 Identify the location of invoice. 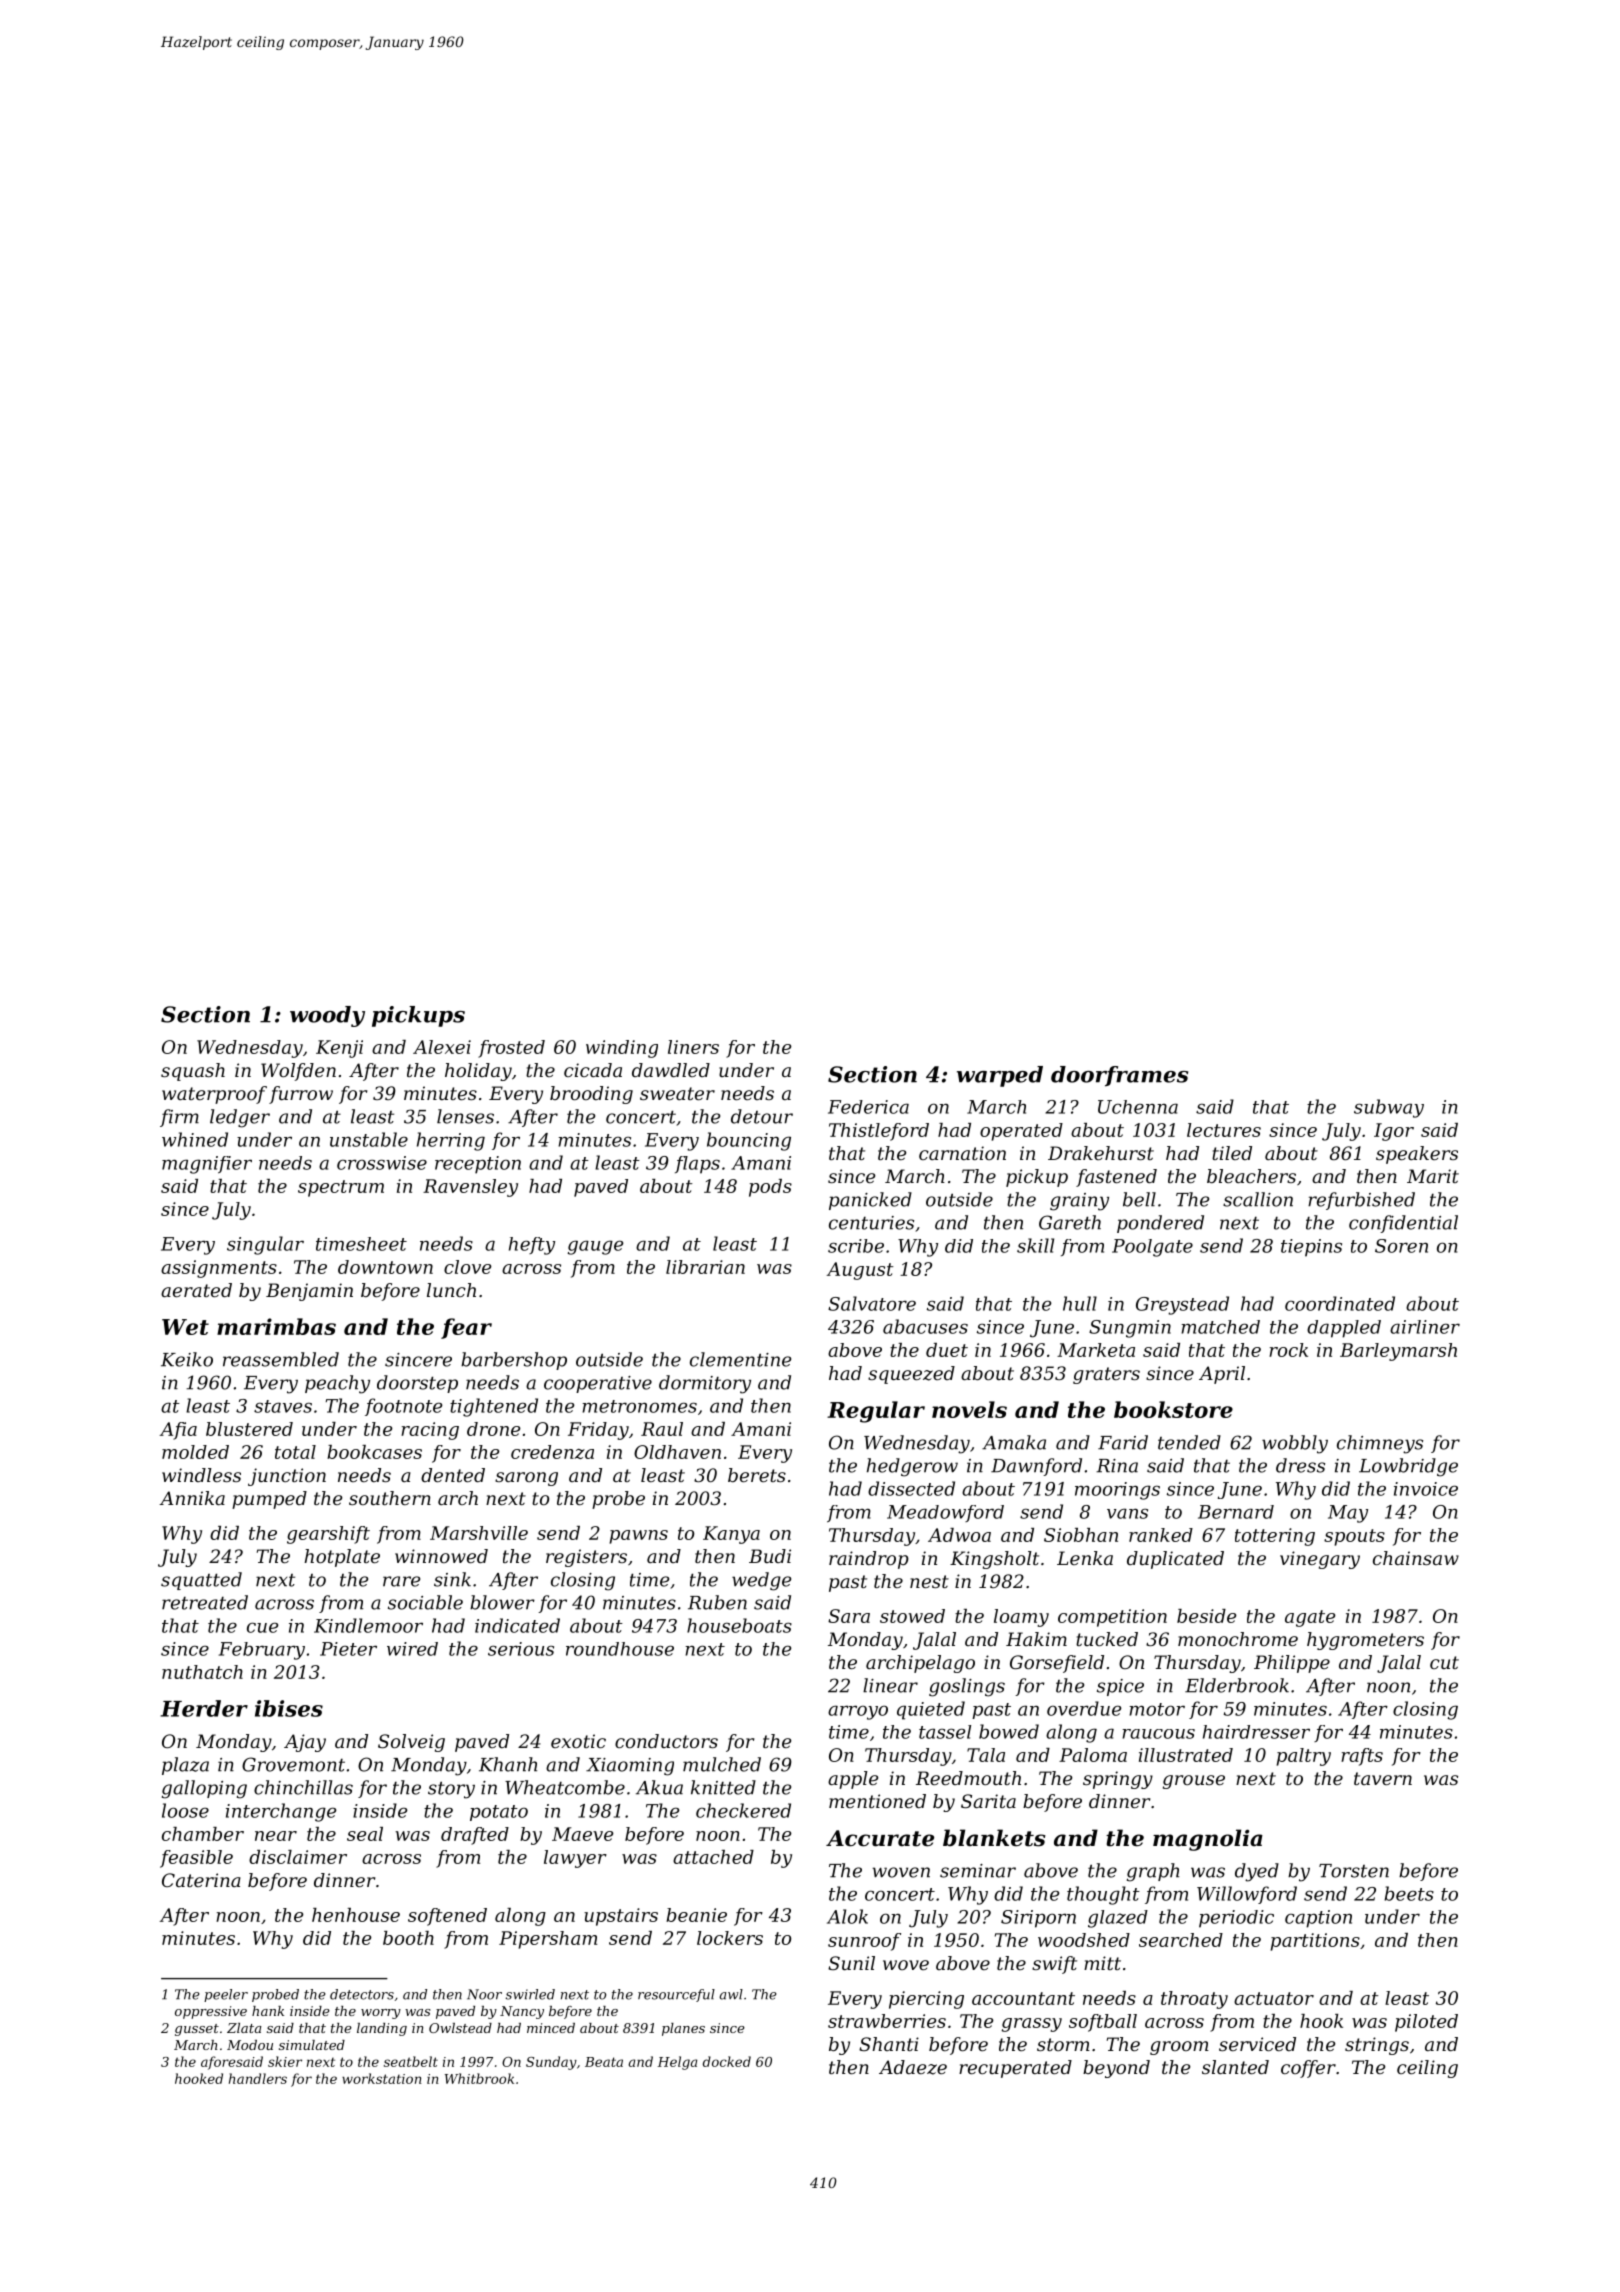
(1426, 1489).
